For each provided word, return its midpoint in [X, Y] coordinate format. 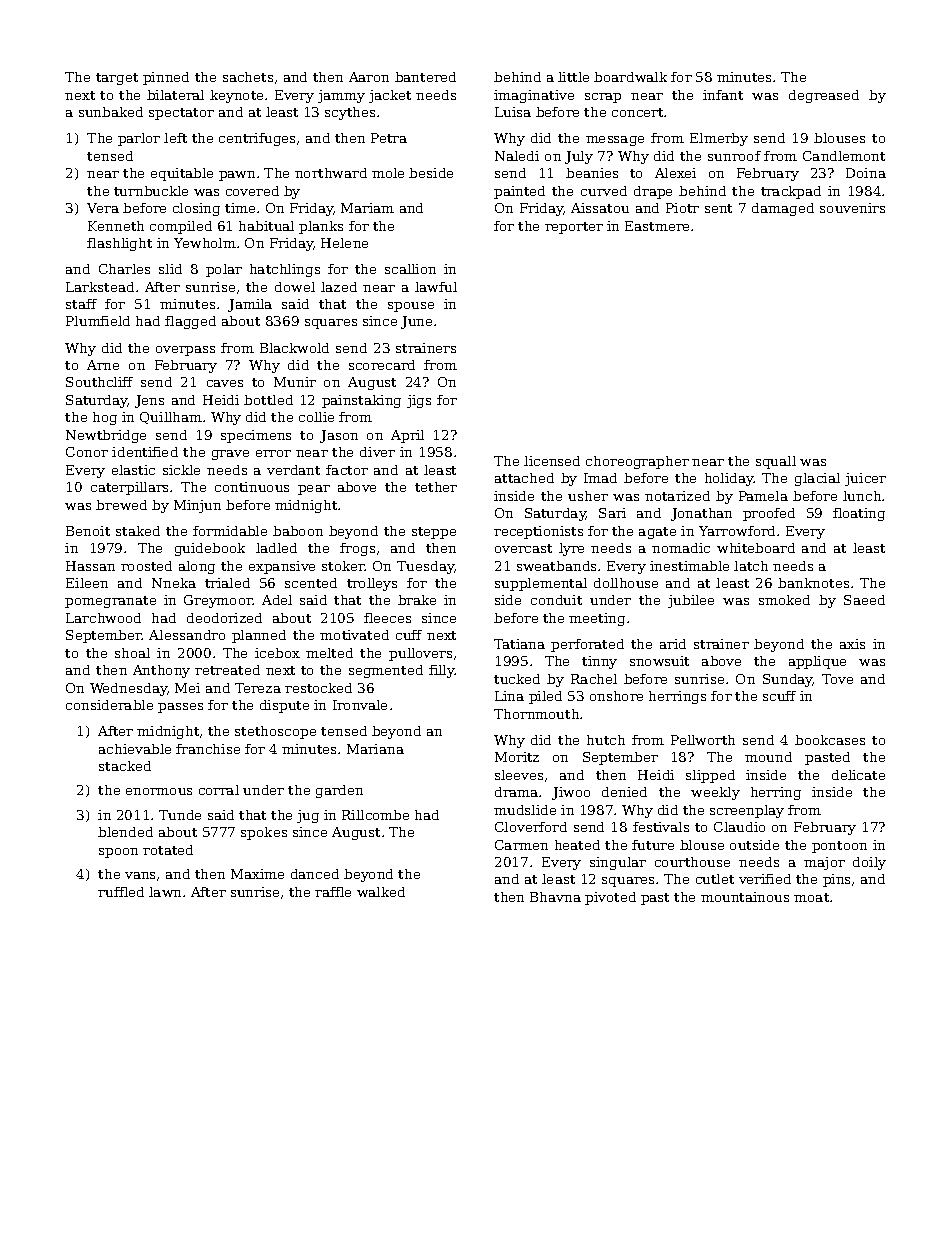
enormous [159, 791]
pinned [166, 78]
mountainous [745, 897]
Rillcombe [375, 815]
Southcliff [99, 382]
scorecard [382, 365]
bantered [425, 77]
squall [776, 462]
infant [723, 95]
